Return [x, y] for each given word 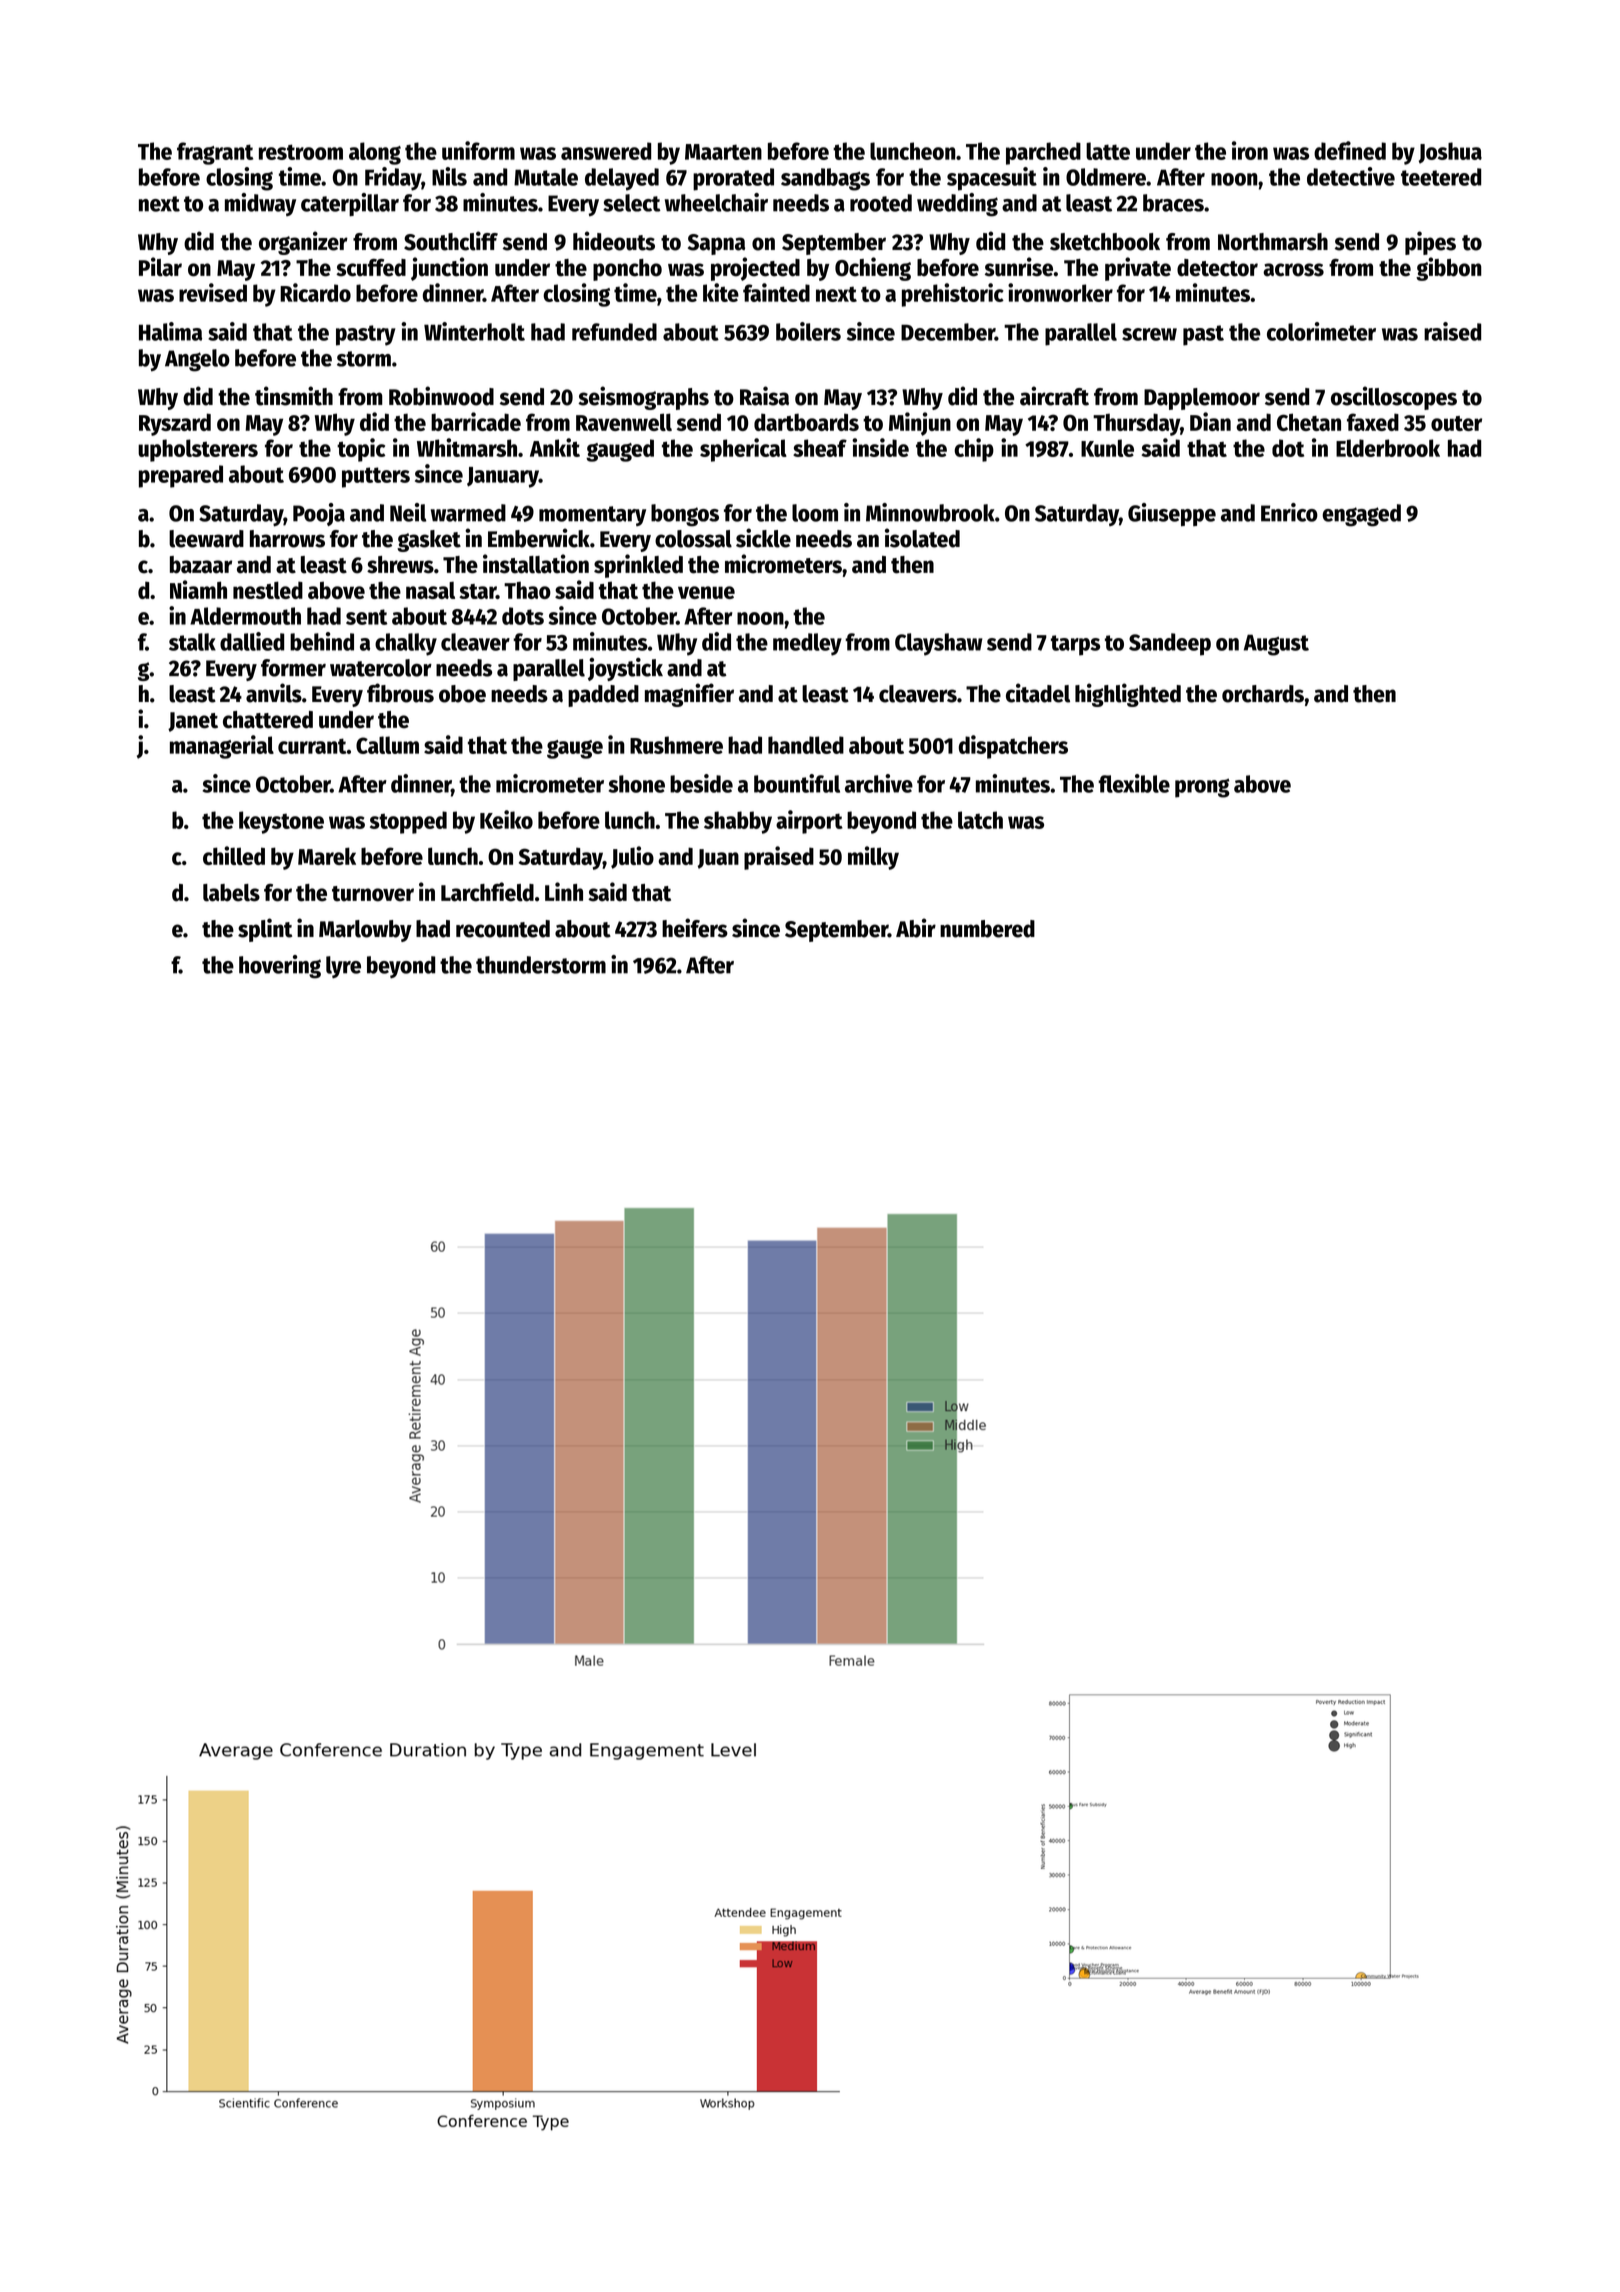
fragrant [215, 153]
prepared [181, 476]
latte [1108, 151]
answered [606, 151]
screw [1149, 334]
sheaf [820, 448]
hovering [280, 967]
